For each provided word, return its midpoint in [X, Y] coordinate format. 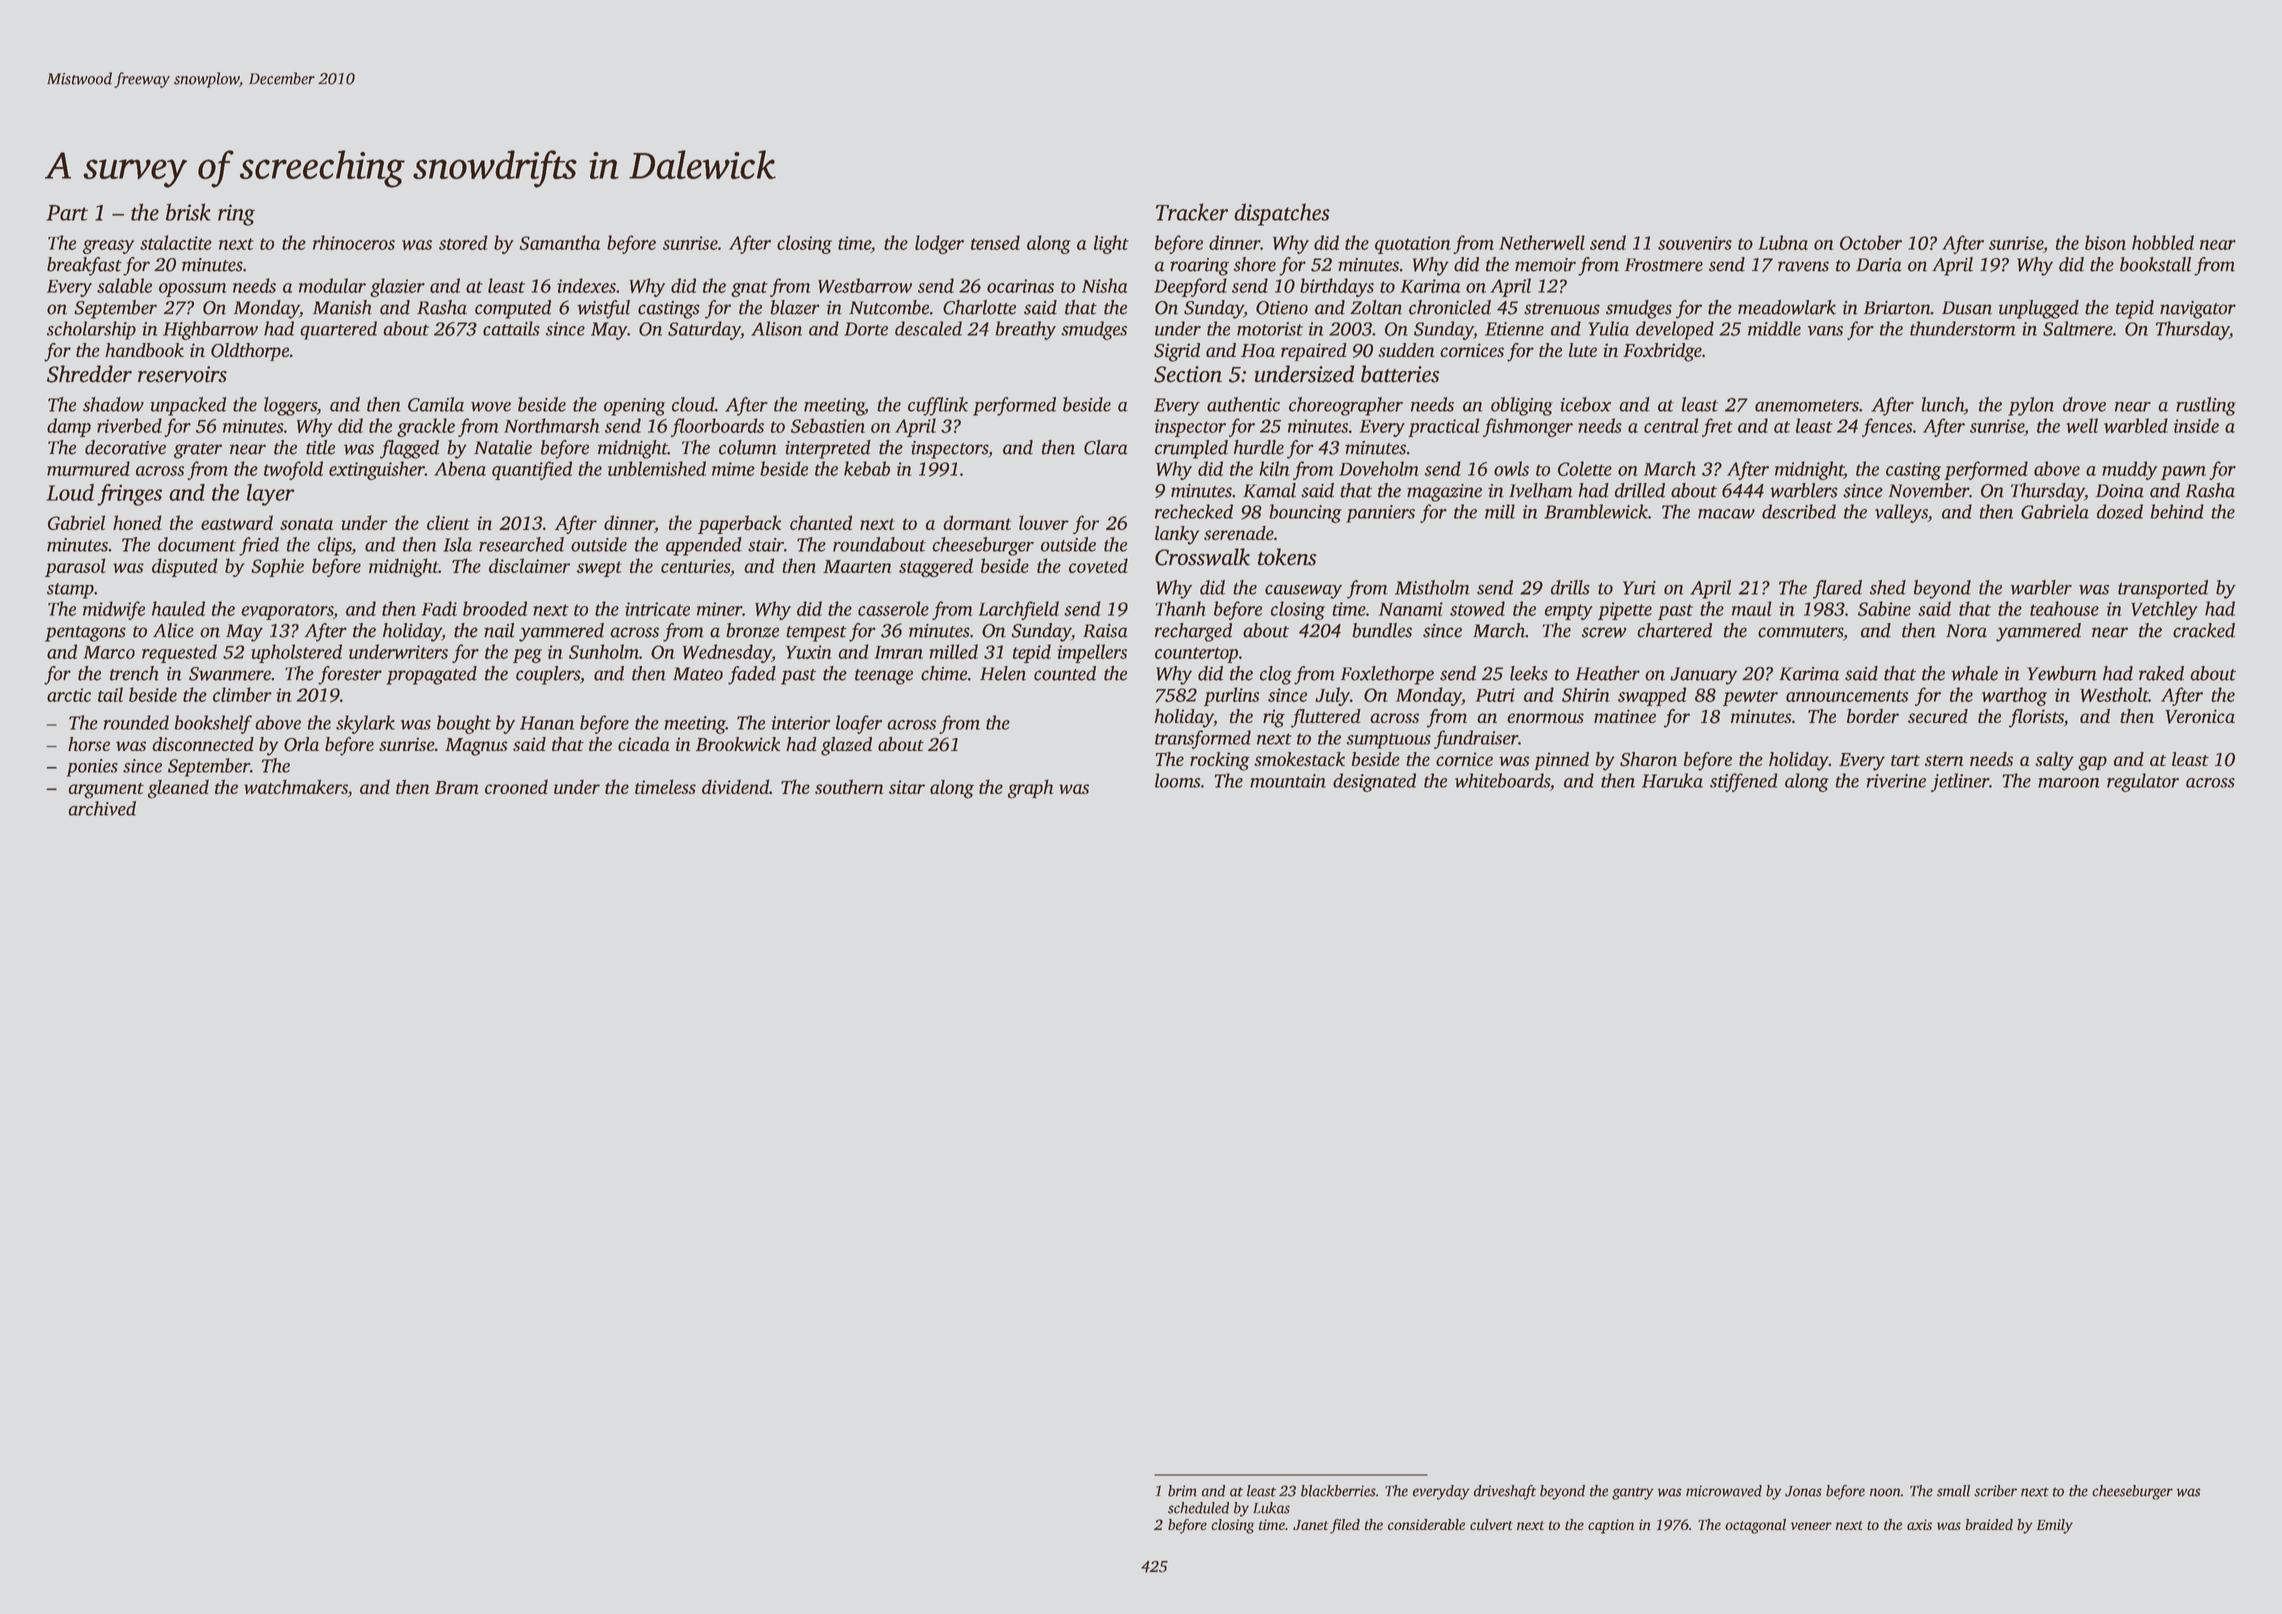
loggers [290, 406]
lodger [939, 244]
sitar [907, 787]
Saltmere [2078, 328]
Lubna [1783, 242]
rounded [136, 722]
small [1953, 1491]
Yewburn [2062, 673]
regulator [2143, 782]
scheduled [1198, 1508]
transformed [1203, 739]
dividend [735, 786]
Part [67, 213]
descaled [928, 328]
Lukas [1271, 1508]
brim [1182, 1491]
